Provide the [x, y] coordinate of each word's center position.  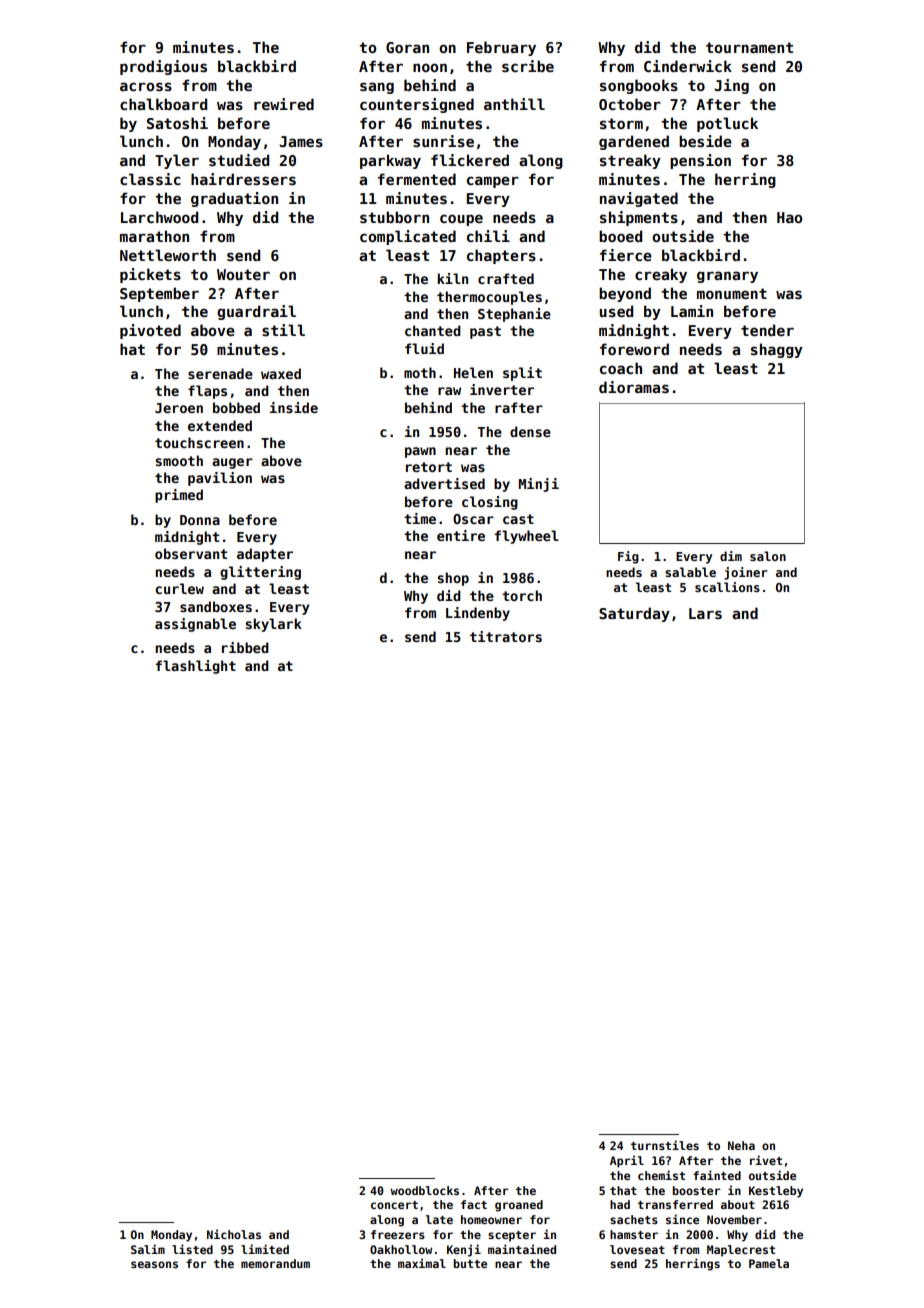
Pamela [769, 1263]
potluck [727, 124]
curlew [179, 588]
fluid [424, 348]
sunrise [443, 141]
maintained [522, 1249]
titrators [506, 636]
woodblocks [424, 1190]
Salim [148, 1249]
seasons [154, 1264]
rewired [284, 104]
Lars [705, 613]
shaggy [777, 350]
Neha [741, 1145]
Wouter [243, 274]
